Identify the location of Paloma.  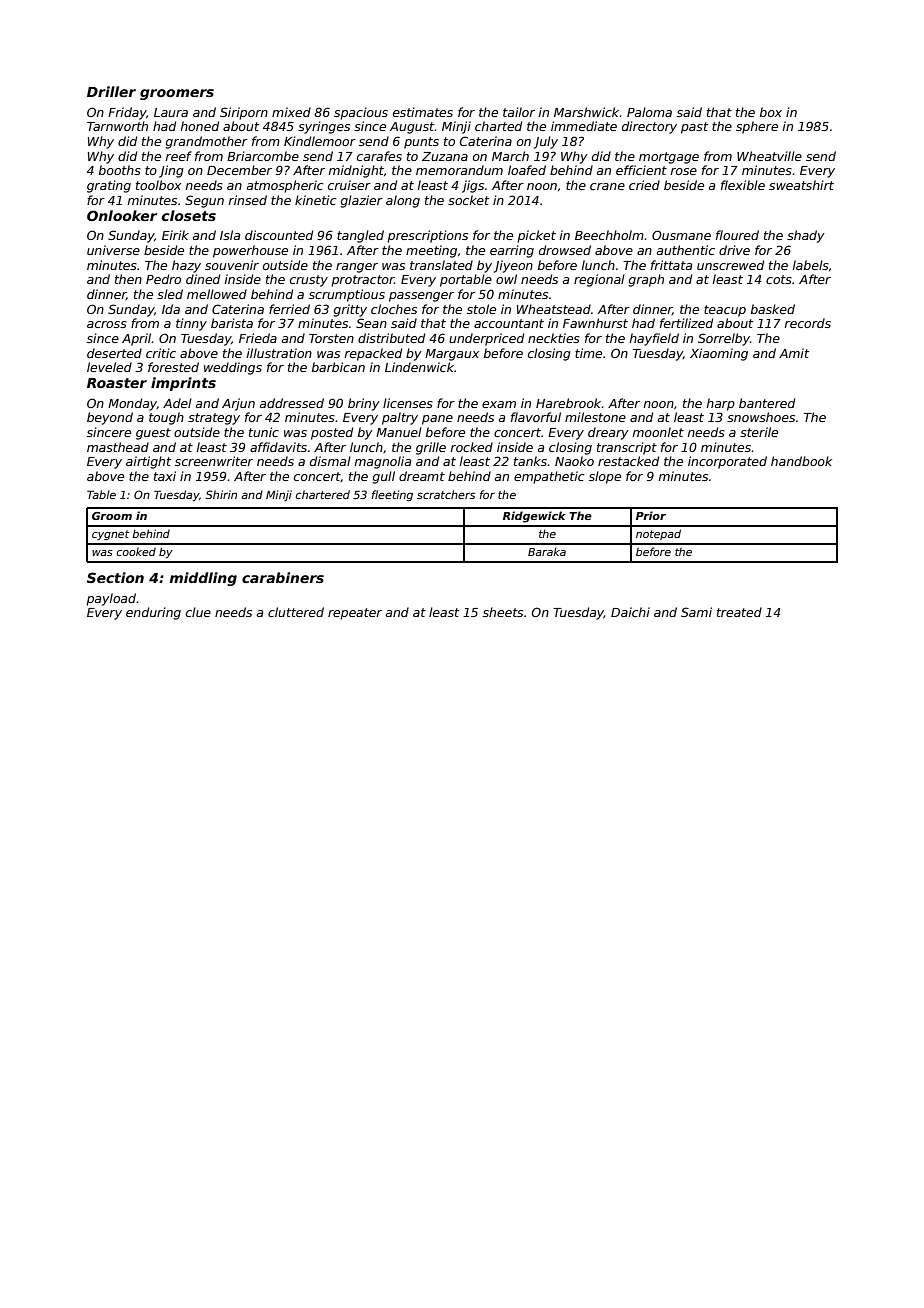
(649, 112).
